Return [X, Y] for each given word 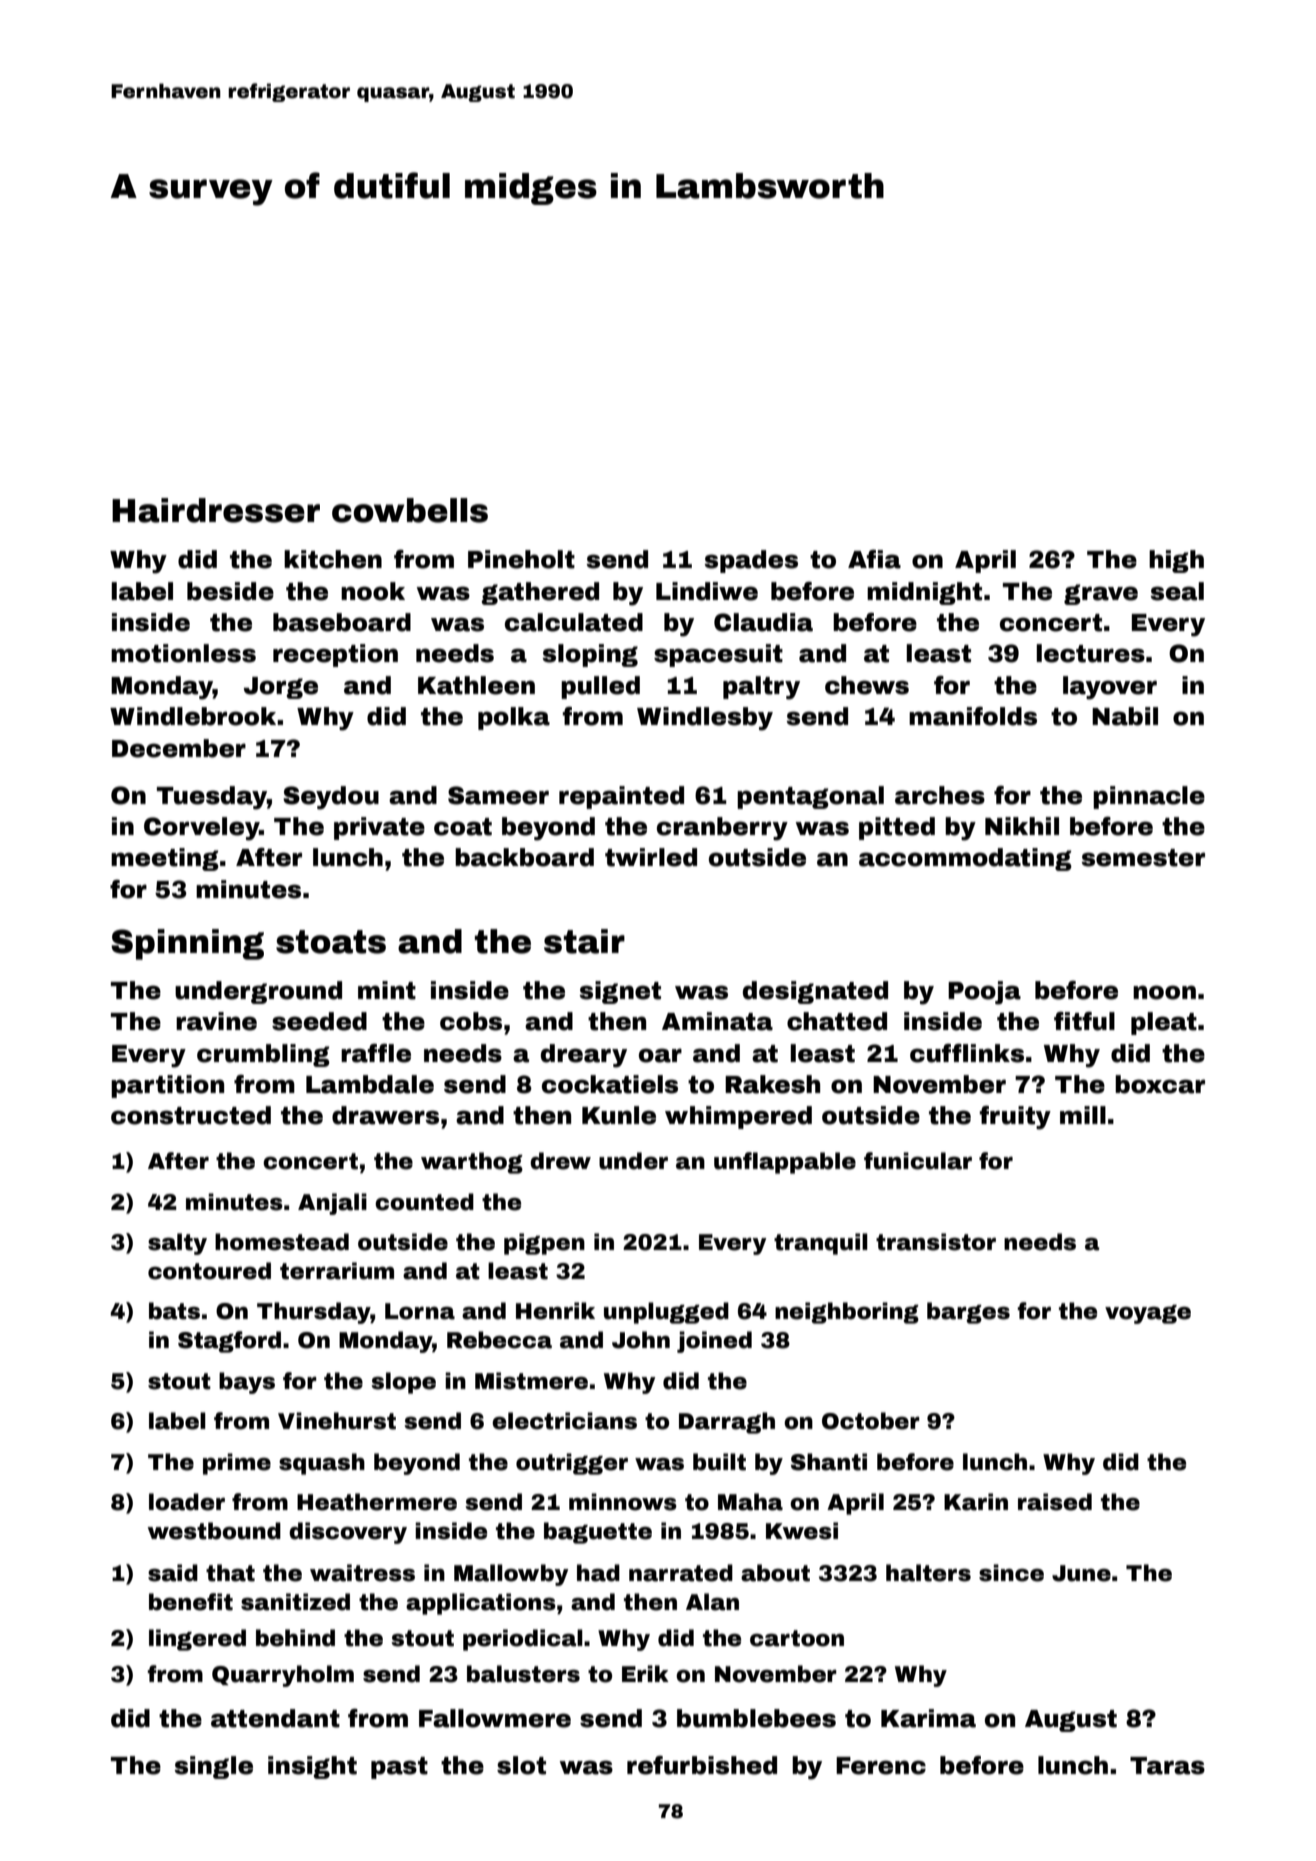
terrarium [337, 1271]
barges [968, 1313]
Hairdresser [216, 510]
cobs [471, 1021]
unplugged [666, 1313]
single [214, 1767]
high [1176, 561]
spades [751, 561]
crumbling [263, 1055]
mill [1083, 1115]
